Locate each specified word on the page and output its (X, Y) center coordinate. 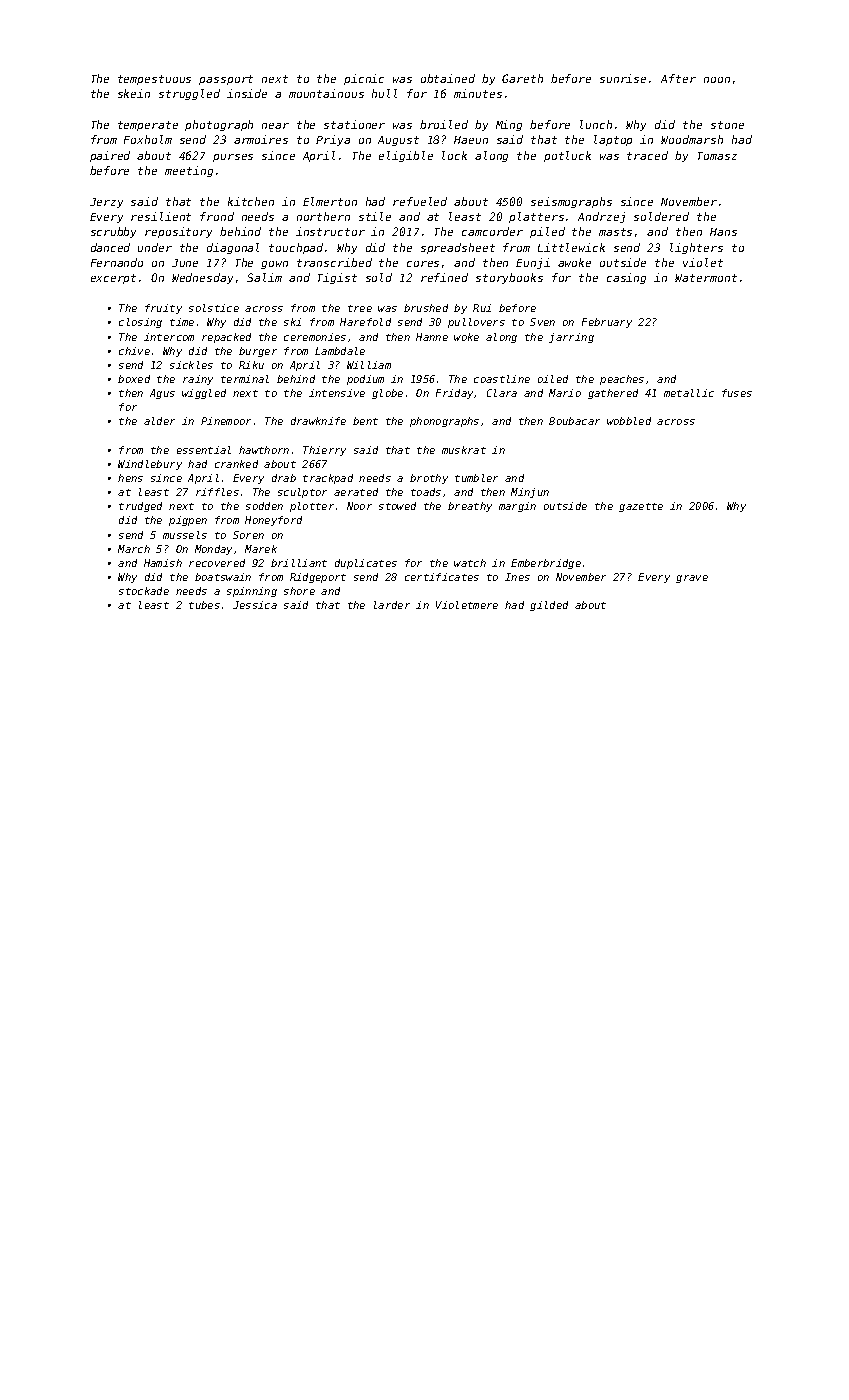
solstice (214, 308)
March (134, 549)
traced (647, 155)
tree (360, 308)
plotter (312, 507)
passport (226, 80)
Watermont (706, 278)
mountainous (326, 93)
